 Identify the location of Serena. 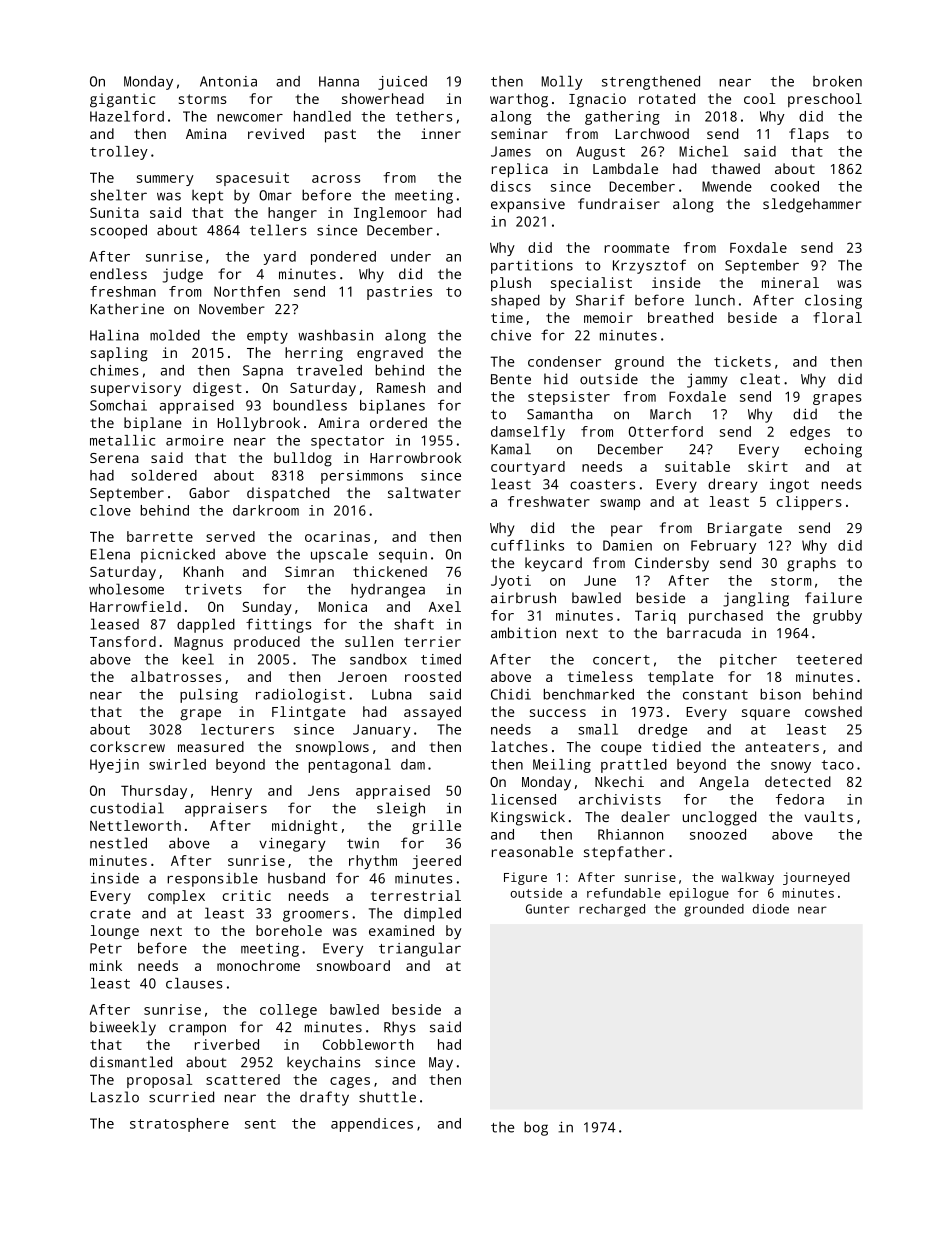
(114, 458).
